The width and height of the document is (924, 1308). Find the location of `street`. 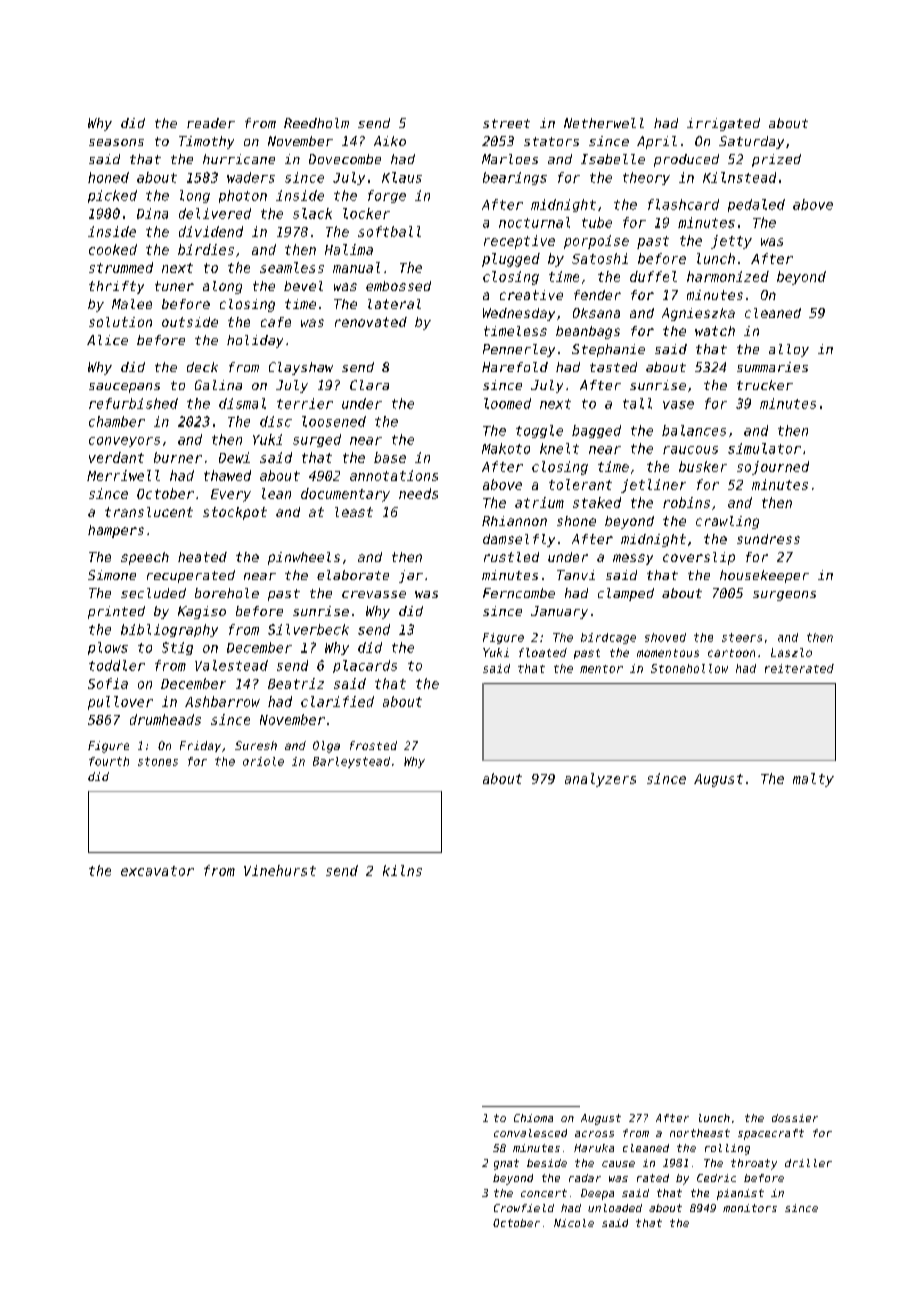

street is located at coordinates (506, 123).
